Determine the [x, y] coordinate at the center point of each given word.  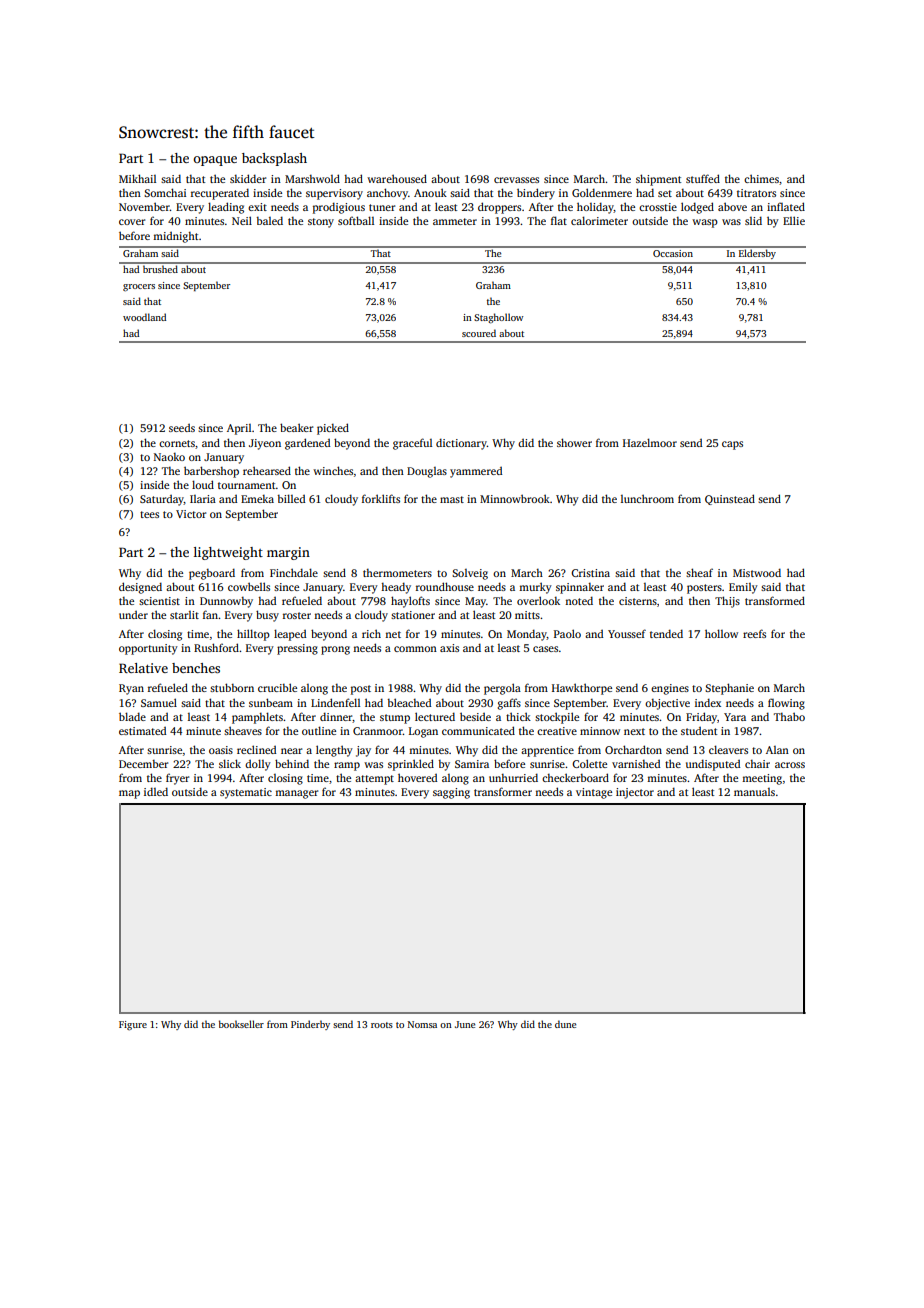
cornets [177, 443]
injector [635, 793]
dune [565, 1024]
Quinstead [730, 499]
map [129, 794]
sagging [451, 793]
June [465, 1024]
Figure [133, 1026]
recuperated [220, 194]
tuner [382, 207]
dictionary [461, 444]
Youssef [627, 633]
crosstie [658, 207]
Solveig [470, 574]
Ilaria [203, 499]
